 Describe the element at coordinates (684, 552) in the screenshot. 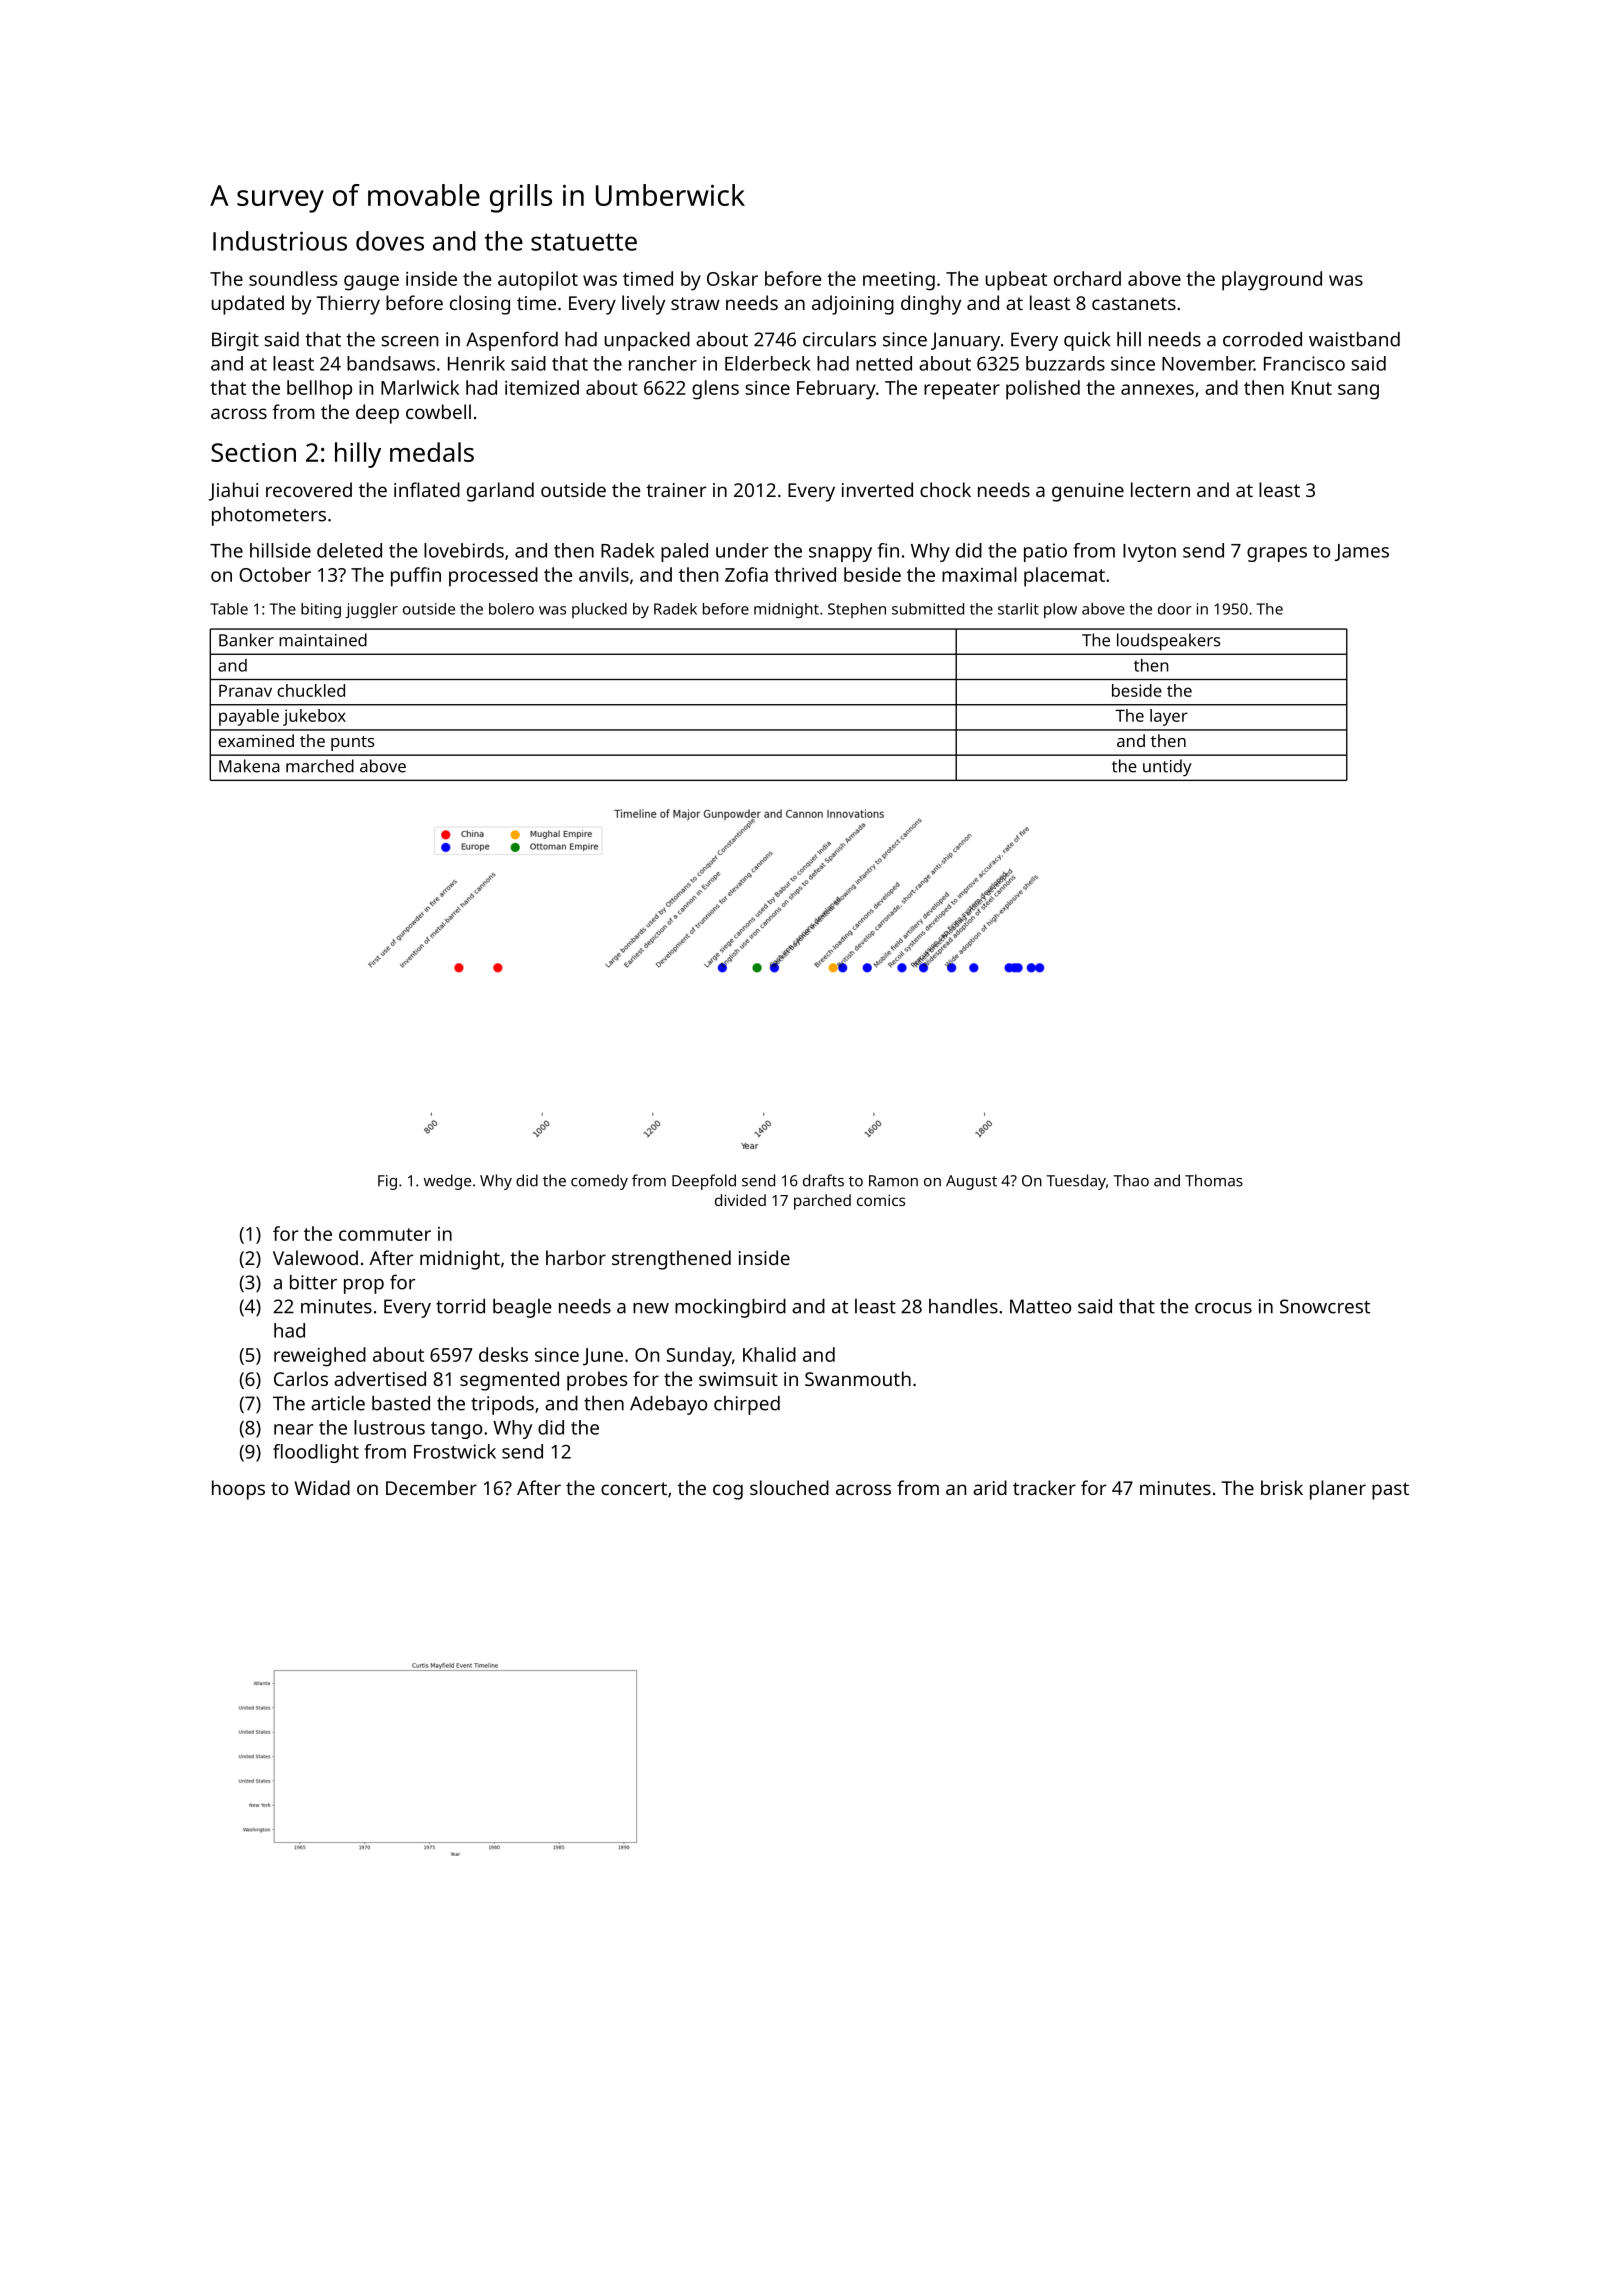

I see `paled` at that location.
